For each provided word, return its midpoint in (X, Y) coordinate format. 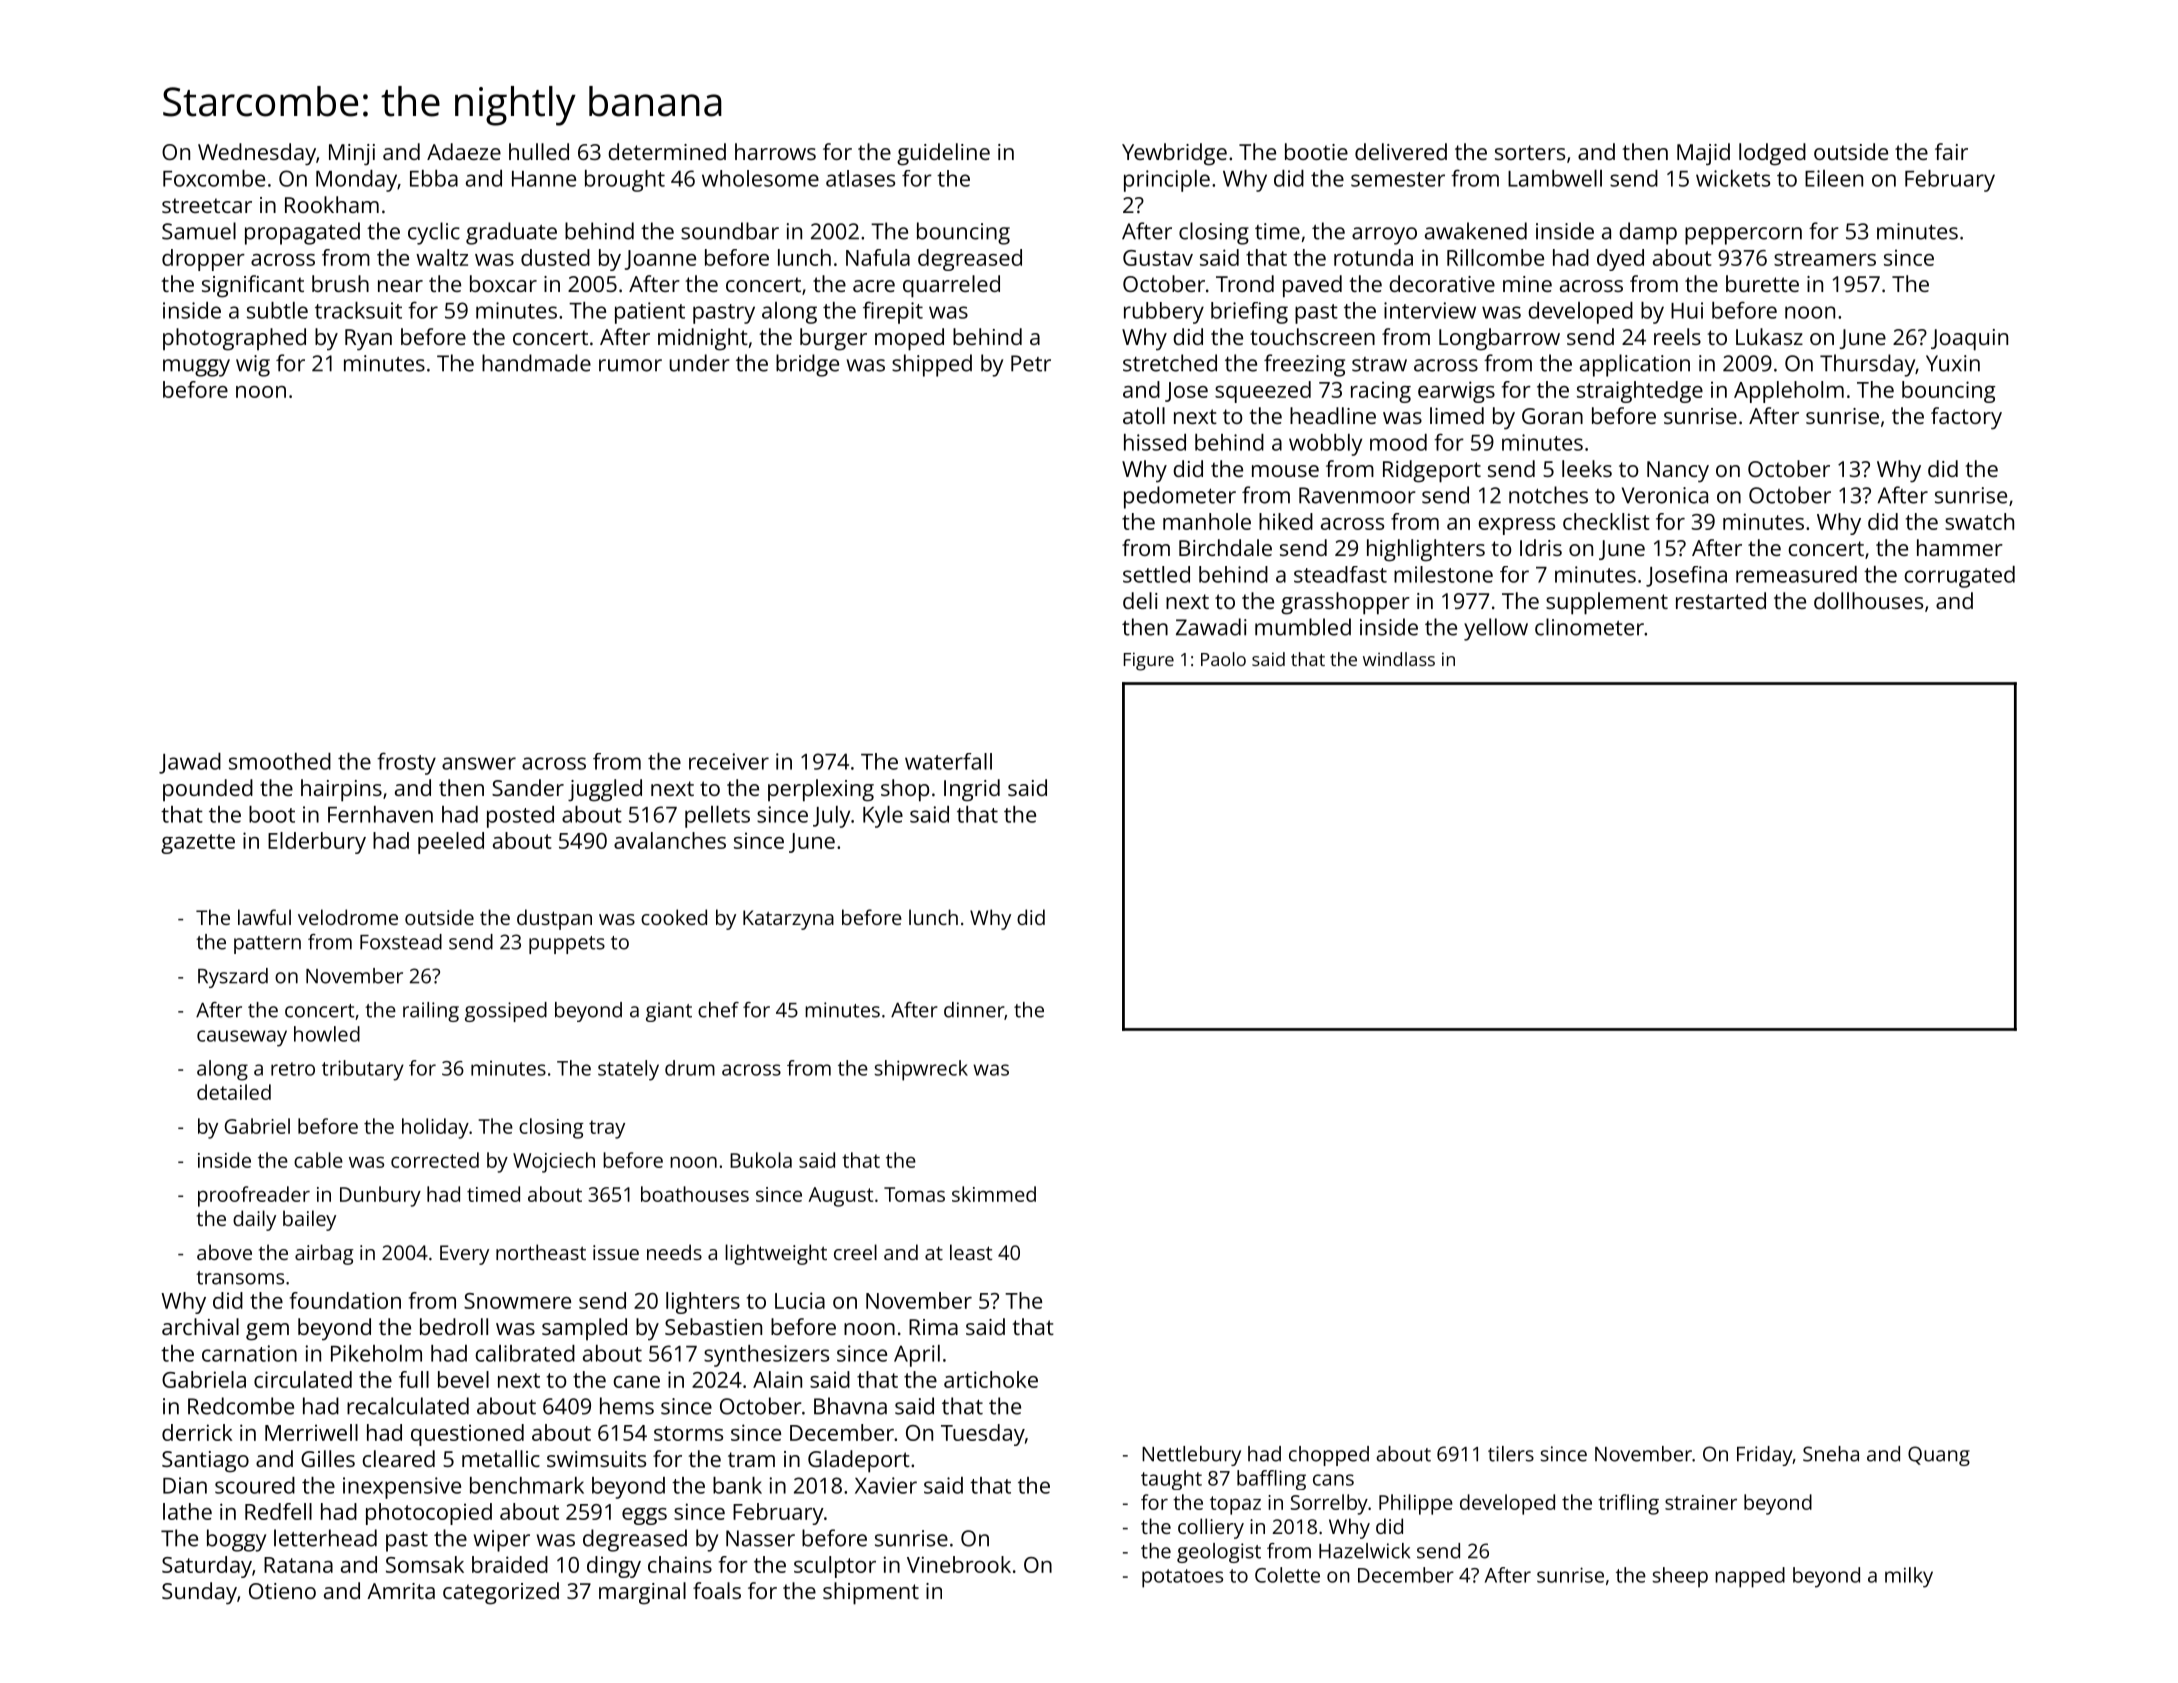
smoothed (280, 761)
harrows (775, 151)
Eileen (1834, 178)
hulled (539, 151)
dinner (974, 1010)
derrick (197, 1432)
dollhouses (1868, 600)
